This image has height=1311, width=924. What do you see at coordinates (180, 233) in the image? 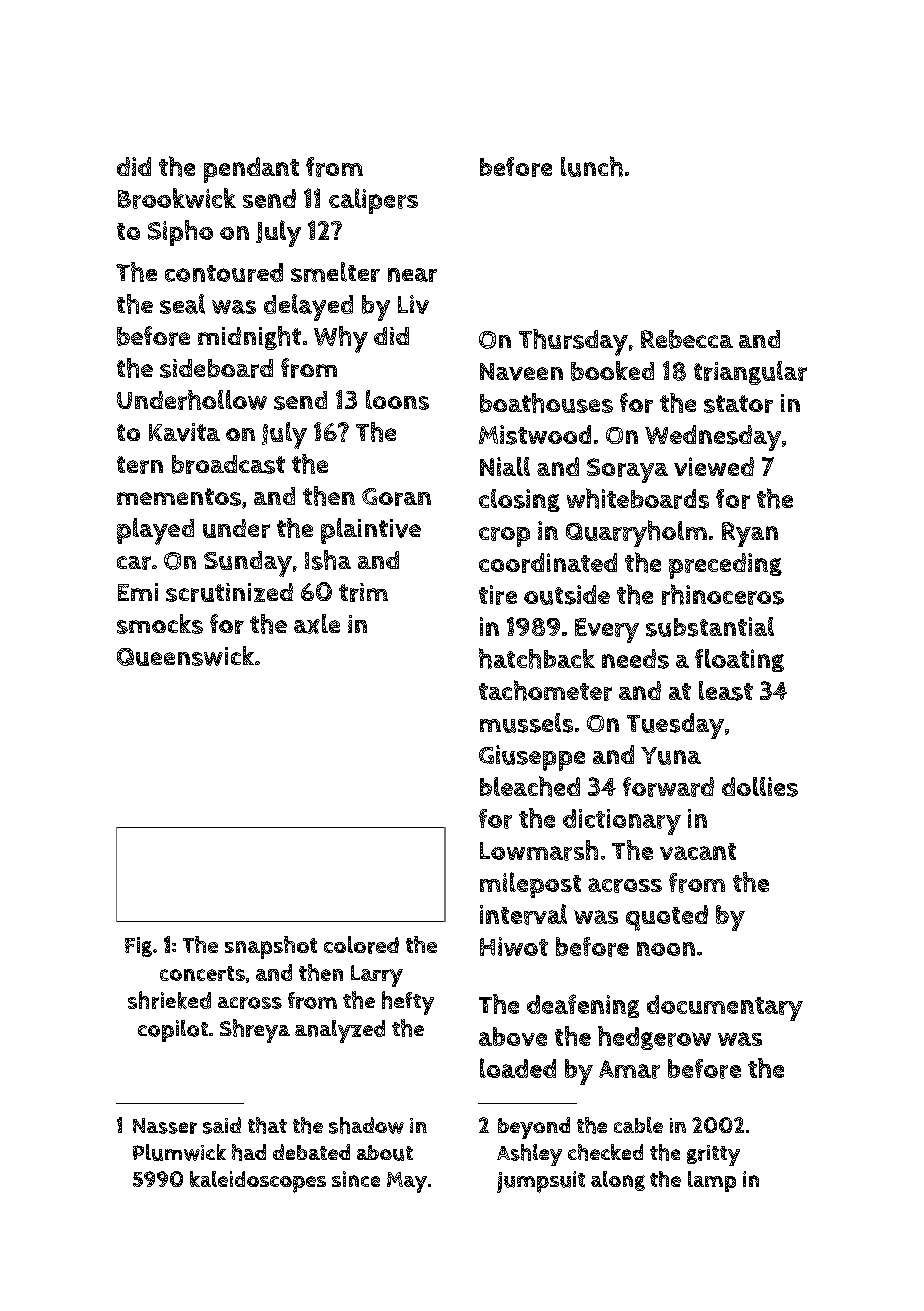
I see `Sipho` at bounding box center [180, 233].
